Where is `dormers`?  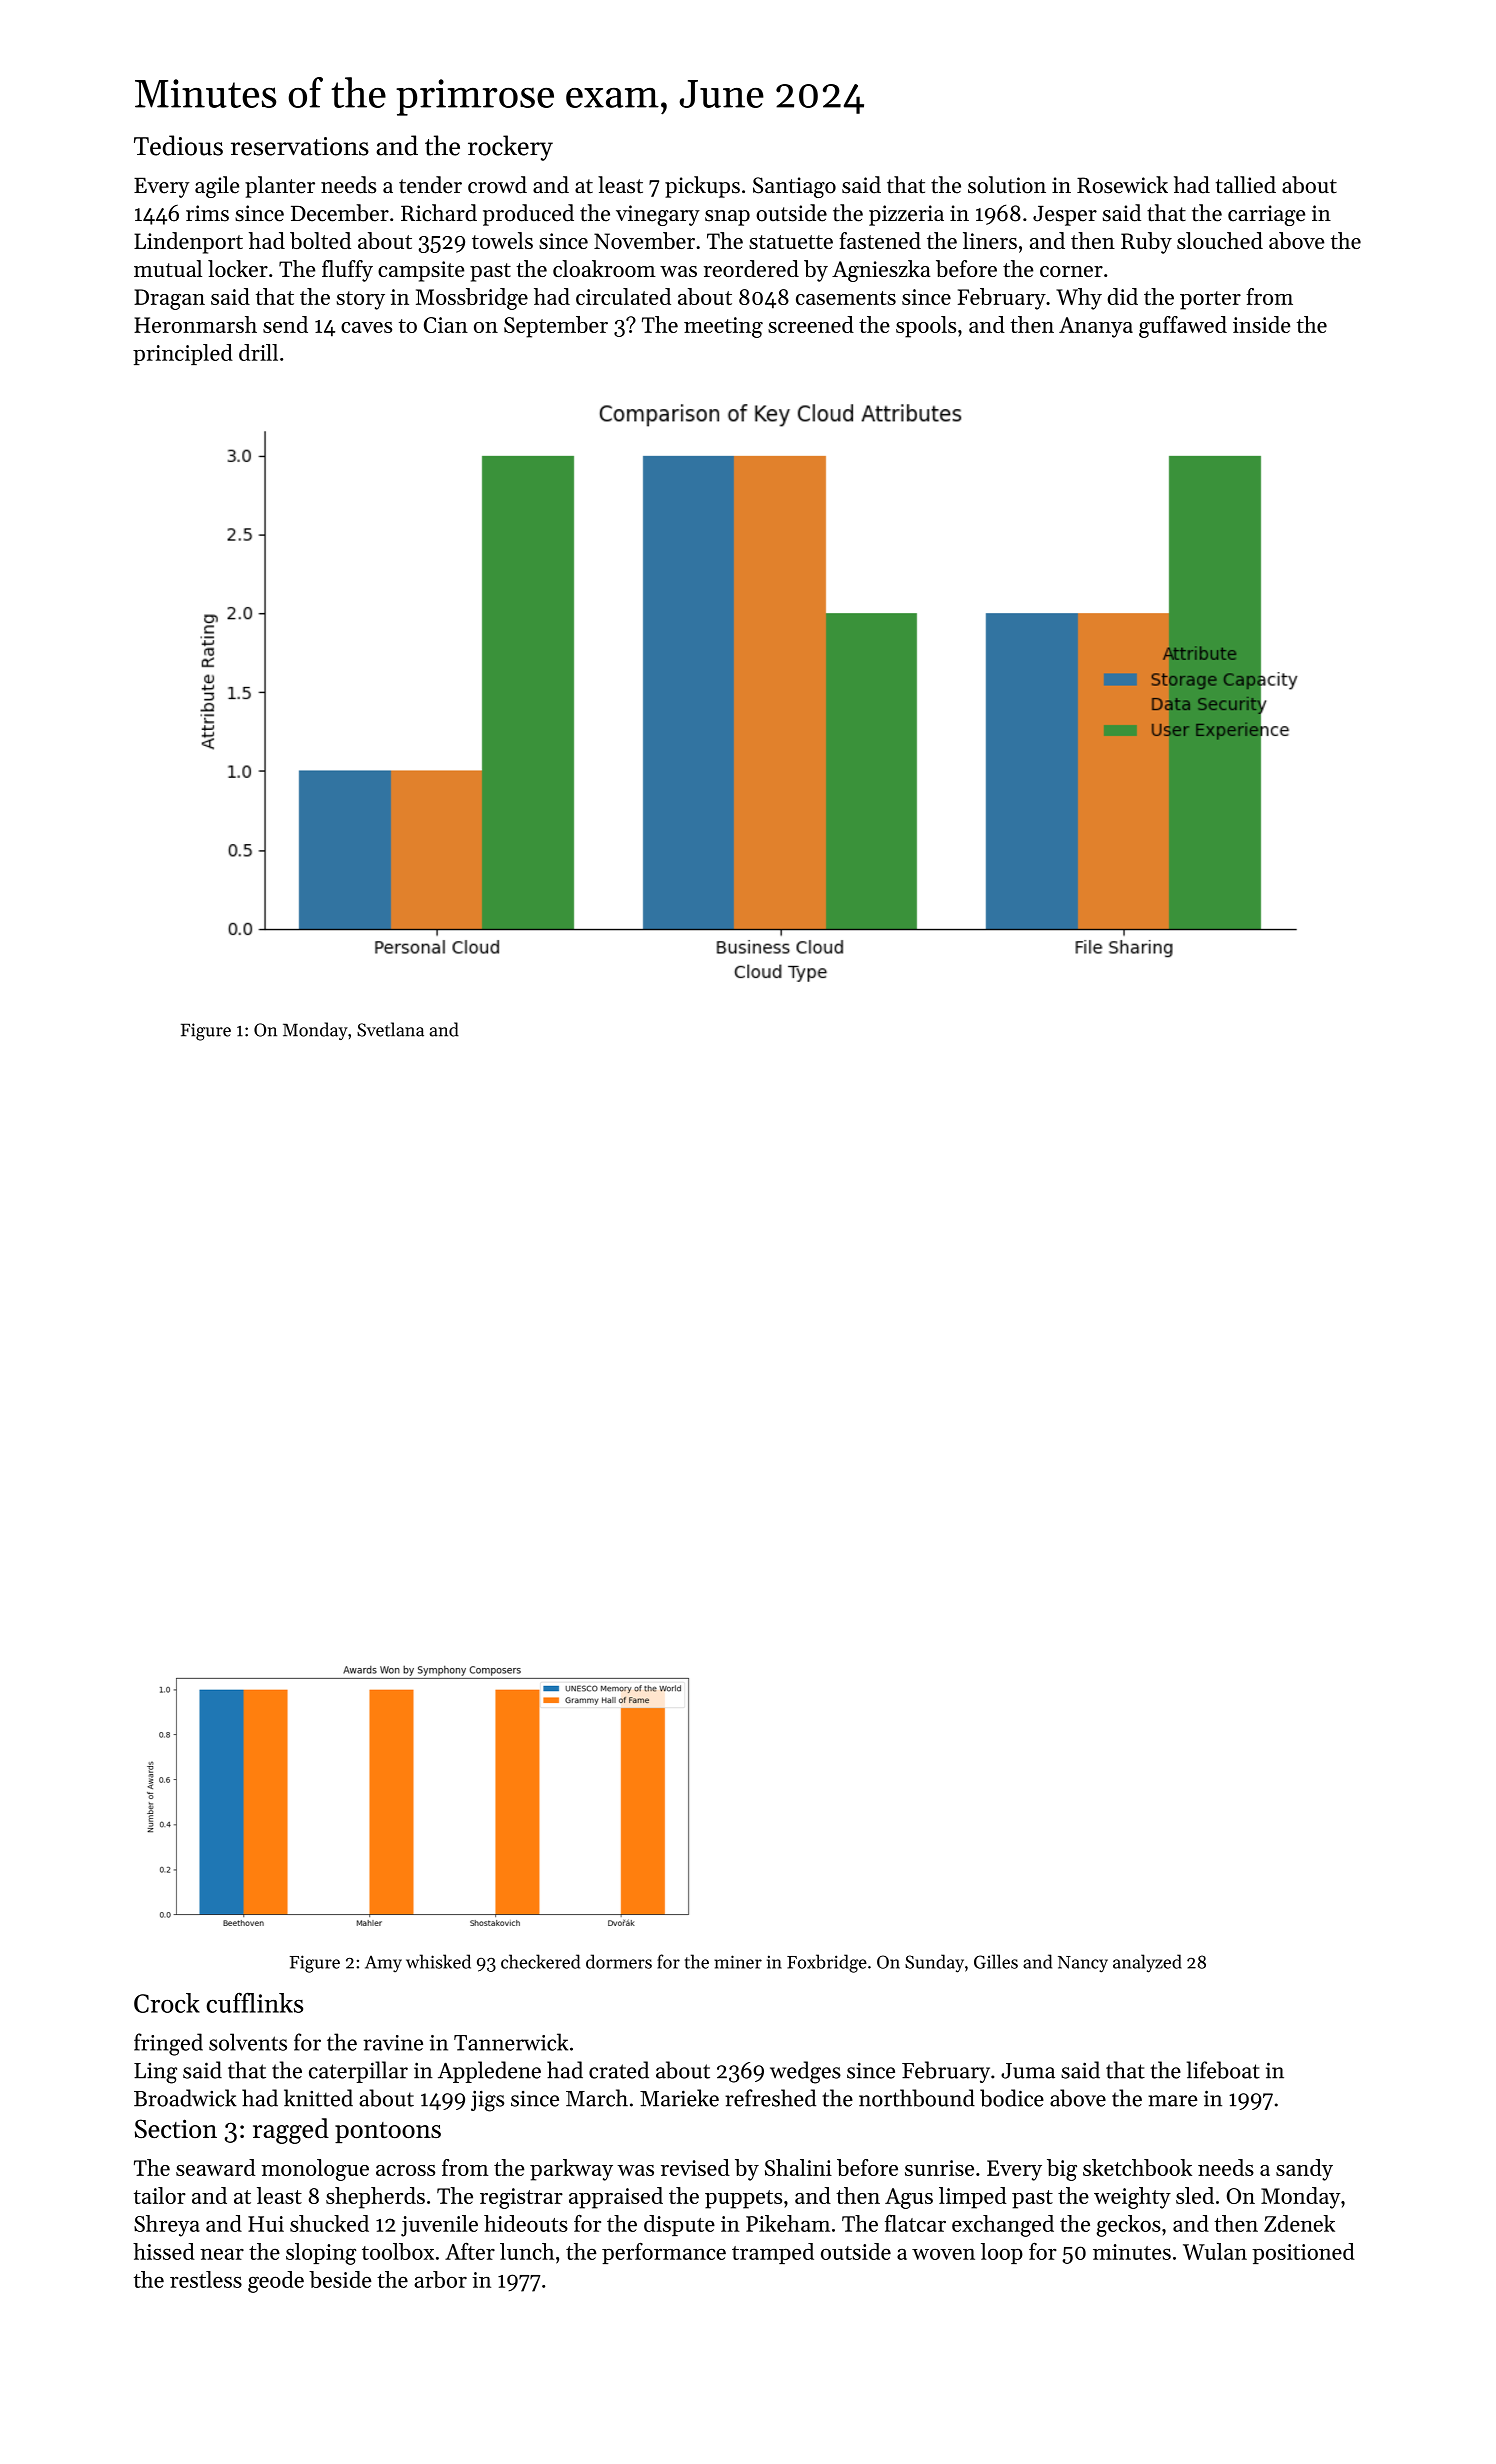
dormers is located at coordinates (619, 1961).
